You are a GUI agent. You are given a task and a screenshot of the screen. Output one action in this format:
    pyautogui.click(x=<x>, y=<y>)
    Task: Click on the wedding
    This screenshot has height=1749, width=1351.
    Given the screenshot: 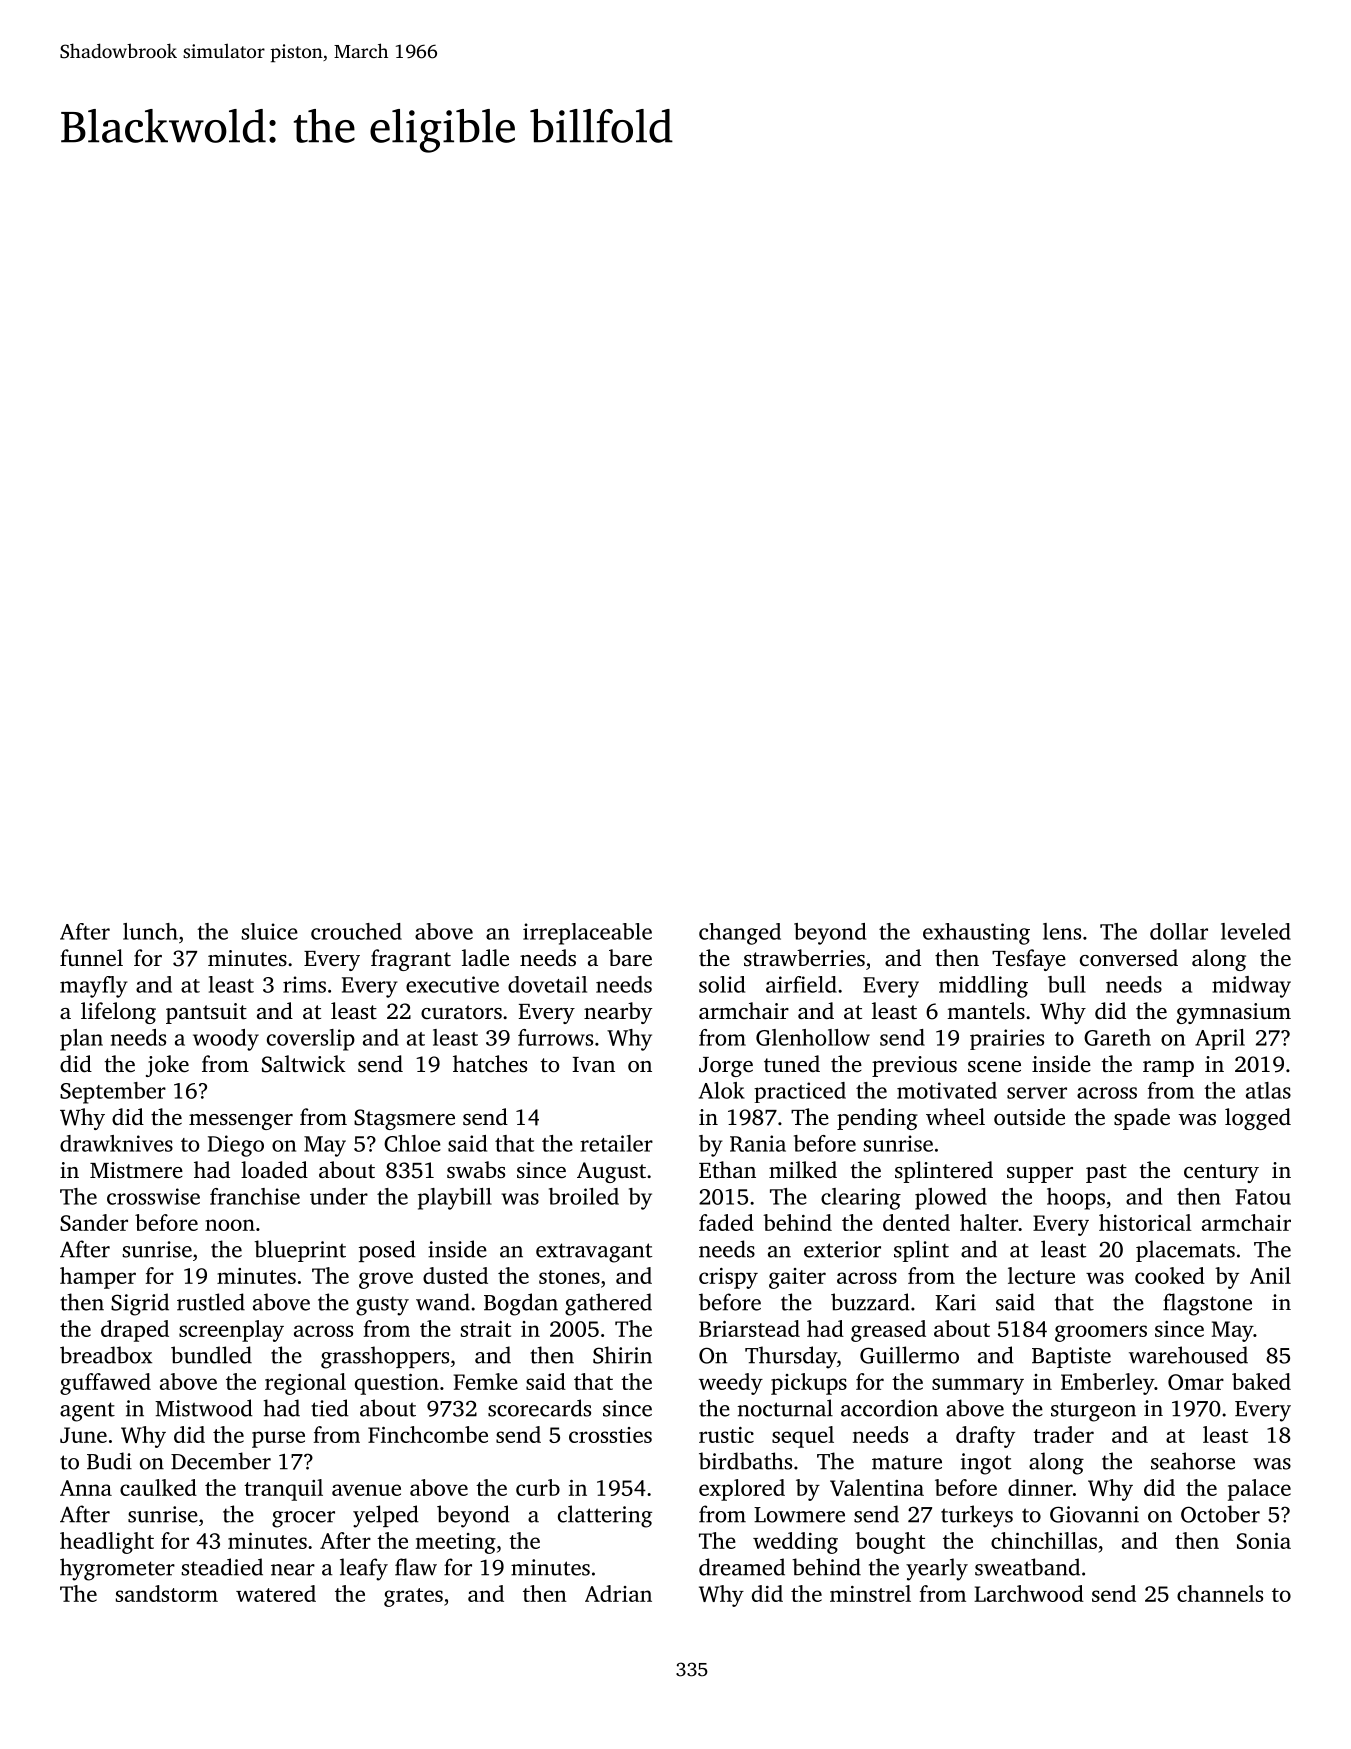 What is the action you would take?
    pyautogui.click(x=795, y=1543)
